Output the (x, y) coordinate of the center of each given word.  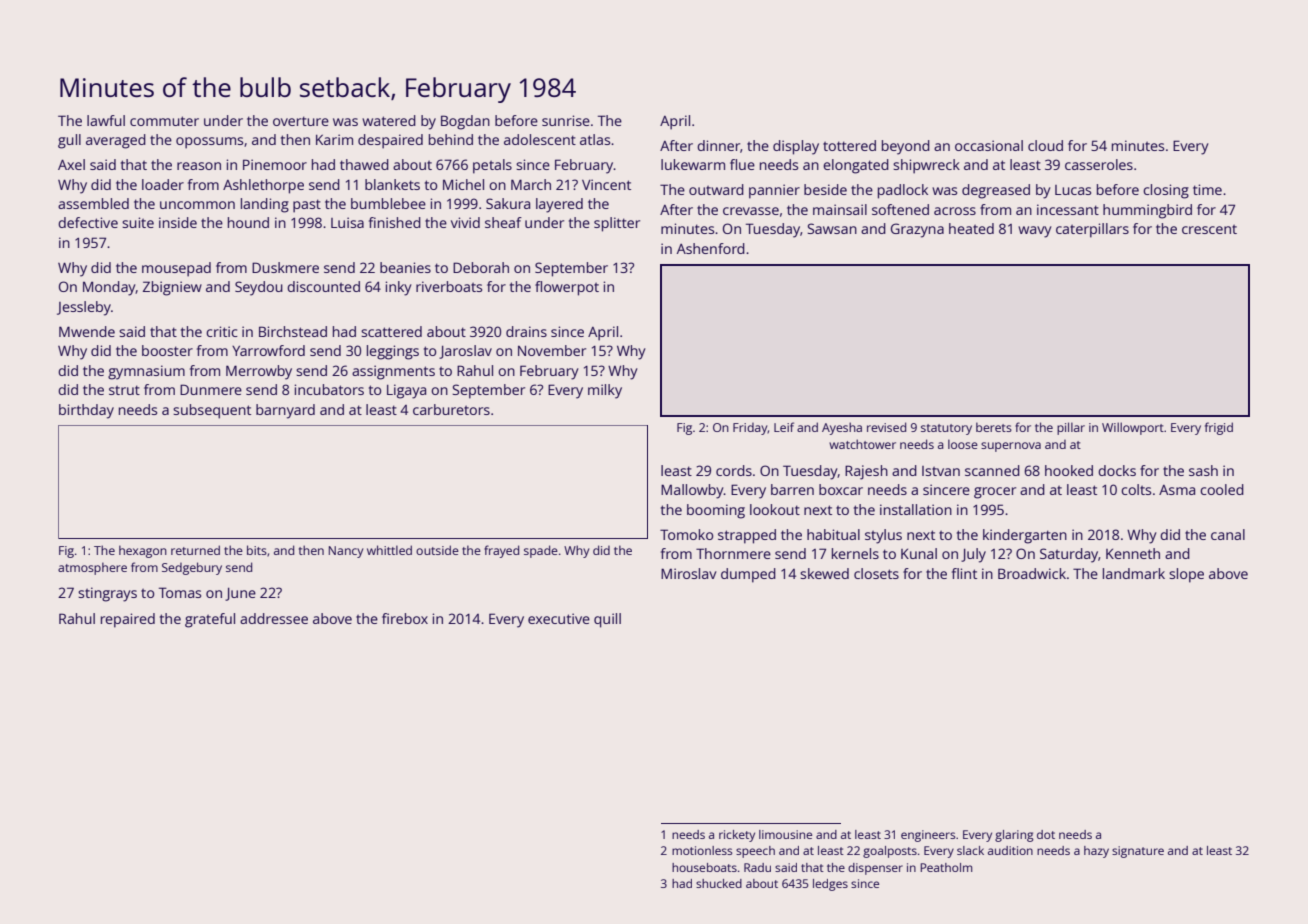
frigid (1219, 428)
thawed (364, 164)
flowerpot (567, 288)
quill (607, 620)
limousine (785, 834)
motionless (702, 850)
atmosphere (92, 568)
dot (1046, 834)
